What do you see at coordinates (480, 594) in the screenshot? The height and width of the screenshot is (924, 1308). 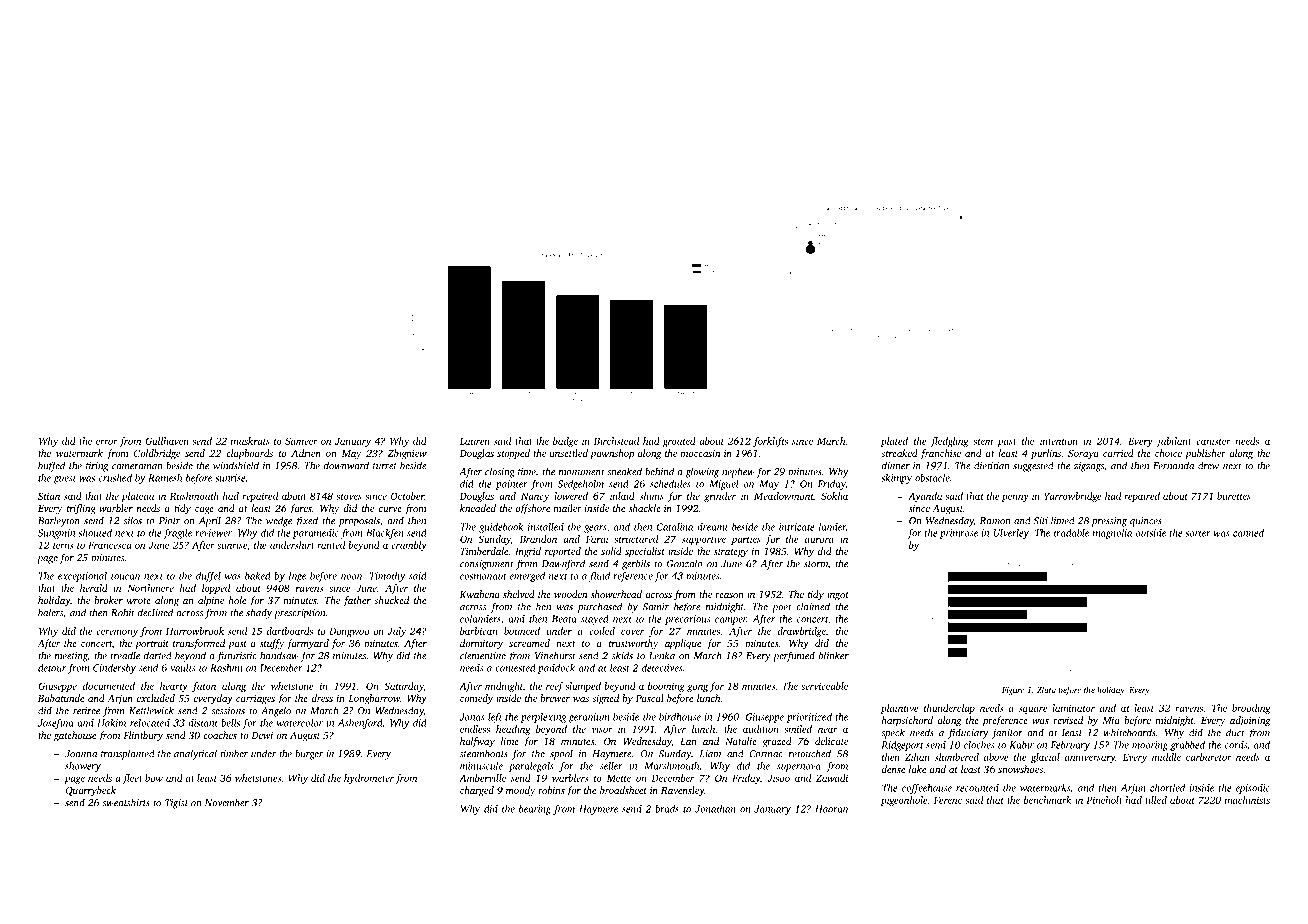 I see `Kwabena` at bounding box center [480, 594].
